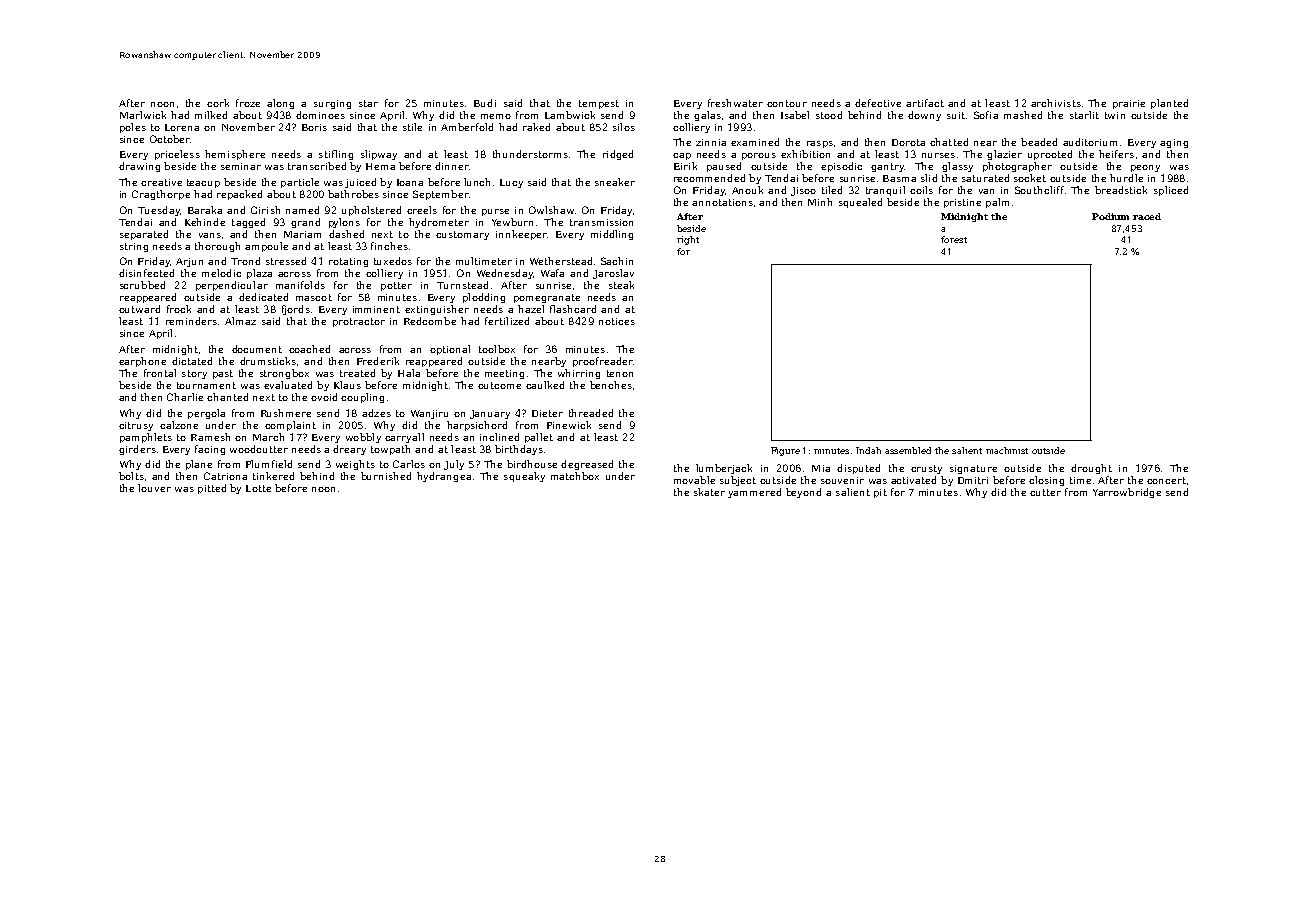 This page has width=1308, height=924. Describe the element at coordinates (1169, 104) in the page. I see `planted` at that location.
